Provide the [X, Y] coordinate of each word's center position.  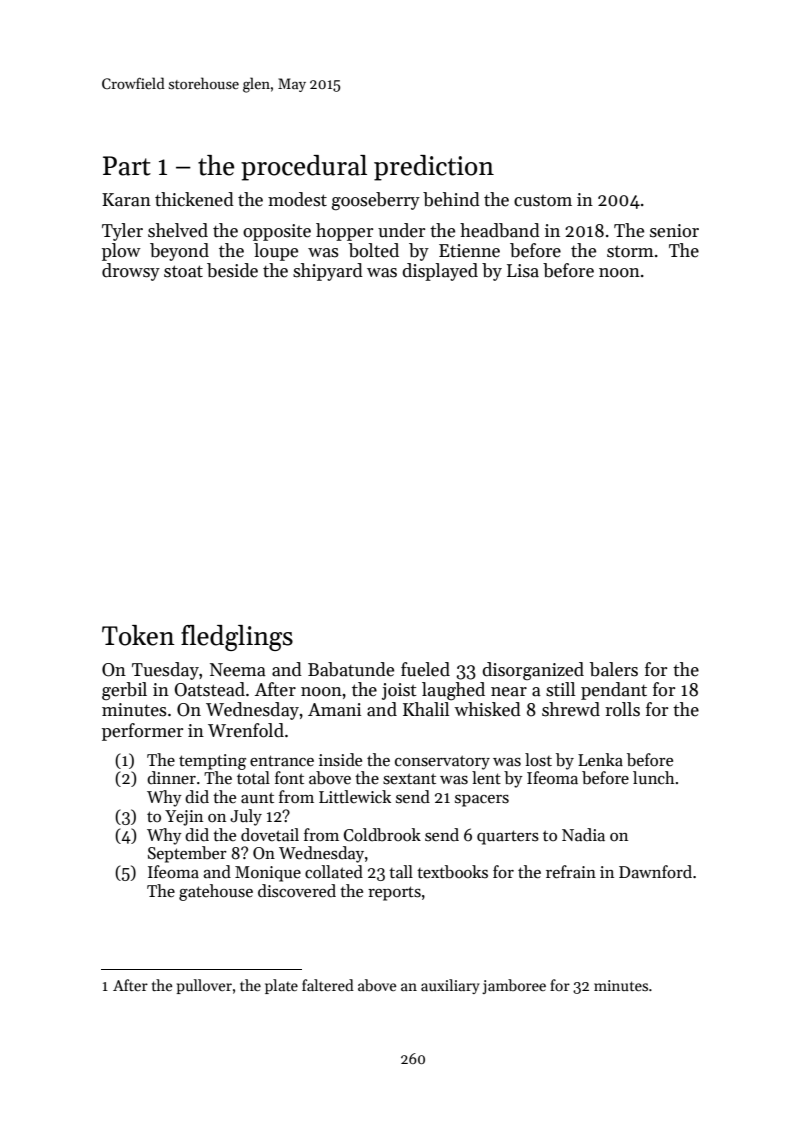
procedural [304, 168]
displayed [440, 272]
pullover [204, 986]
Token [138, 635]
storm [630, 252]
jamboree [514, 986]
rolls [622, 709]
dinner [171, 778]
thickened [194, 199]
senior [674, 231]
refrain [571, 872]
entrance [282, 761]
